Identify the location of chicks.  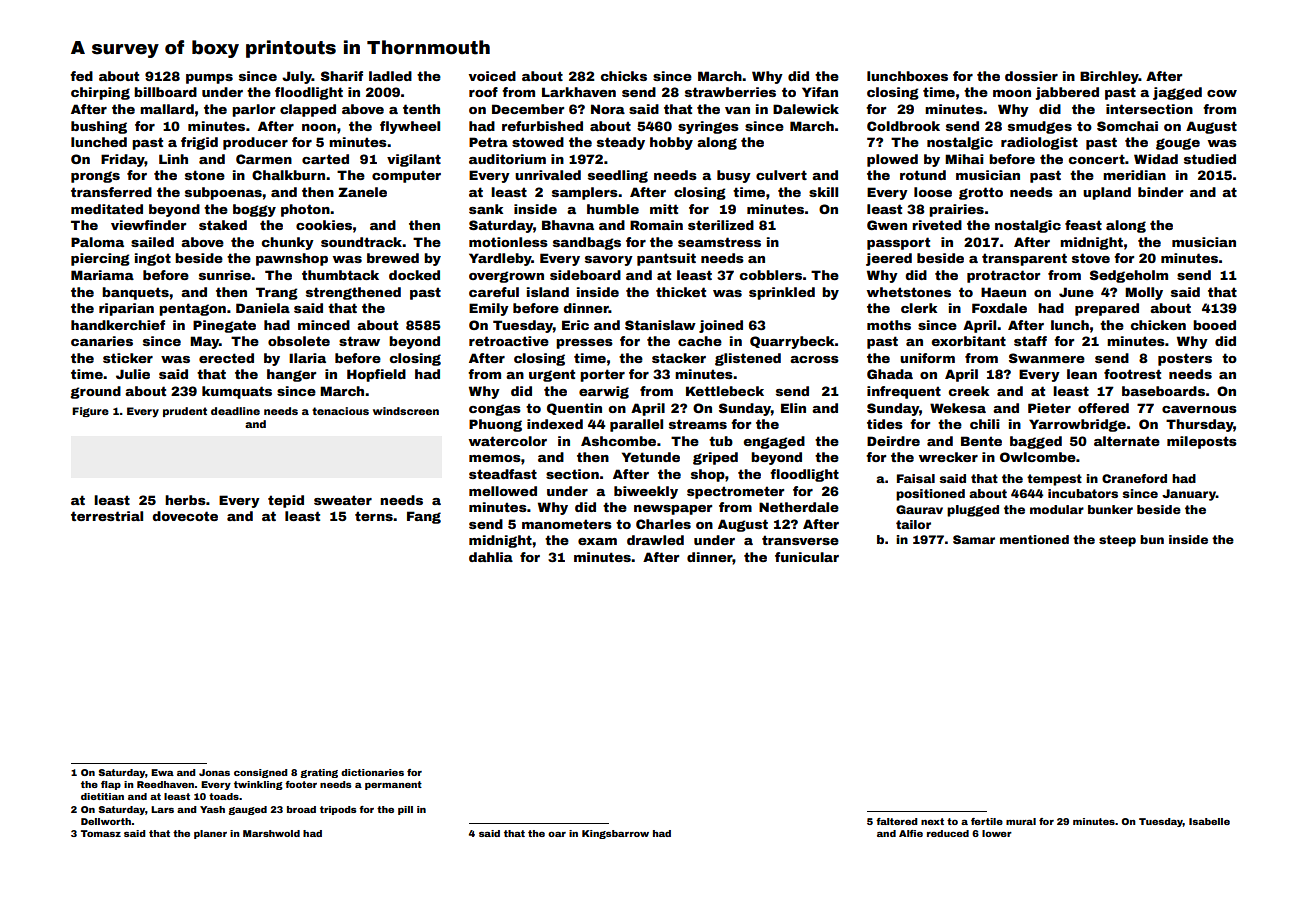
(623, 76).
